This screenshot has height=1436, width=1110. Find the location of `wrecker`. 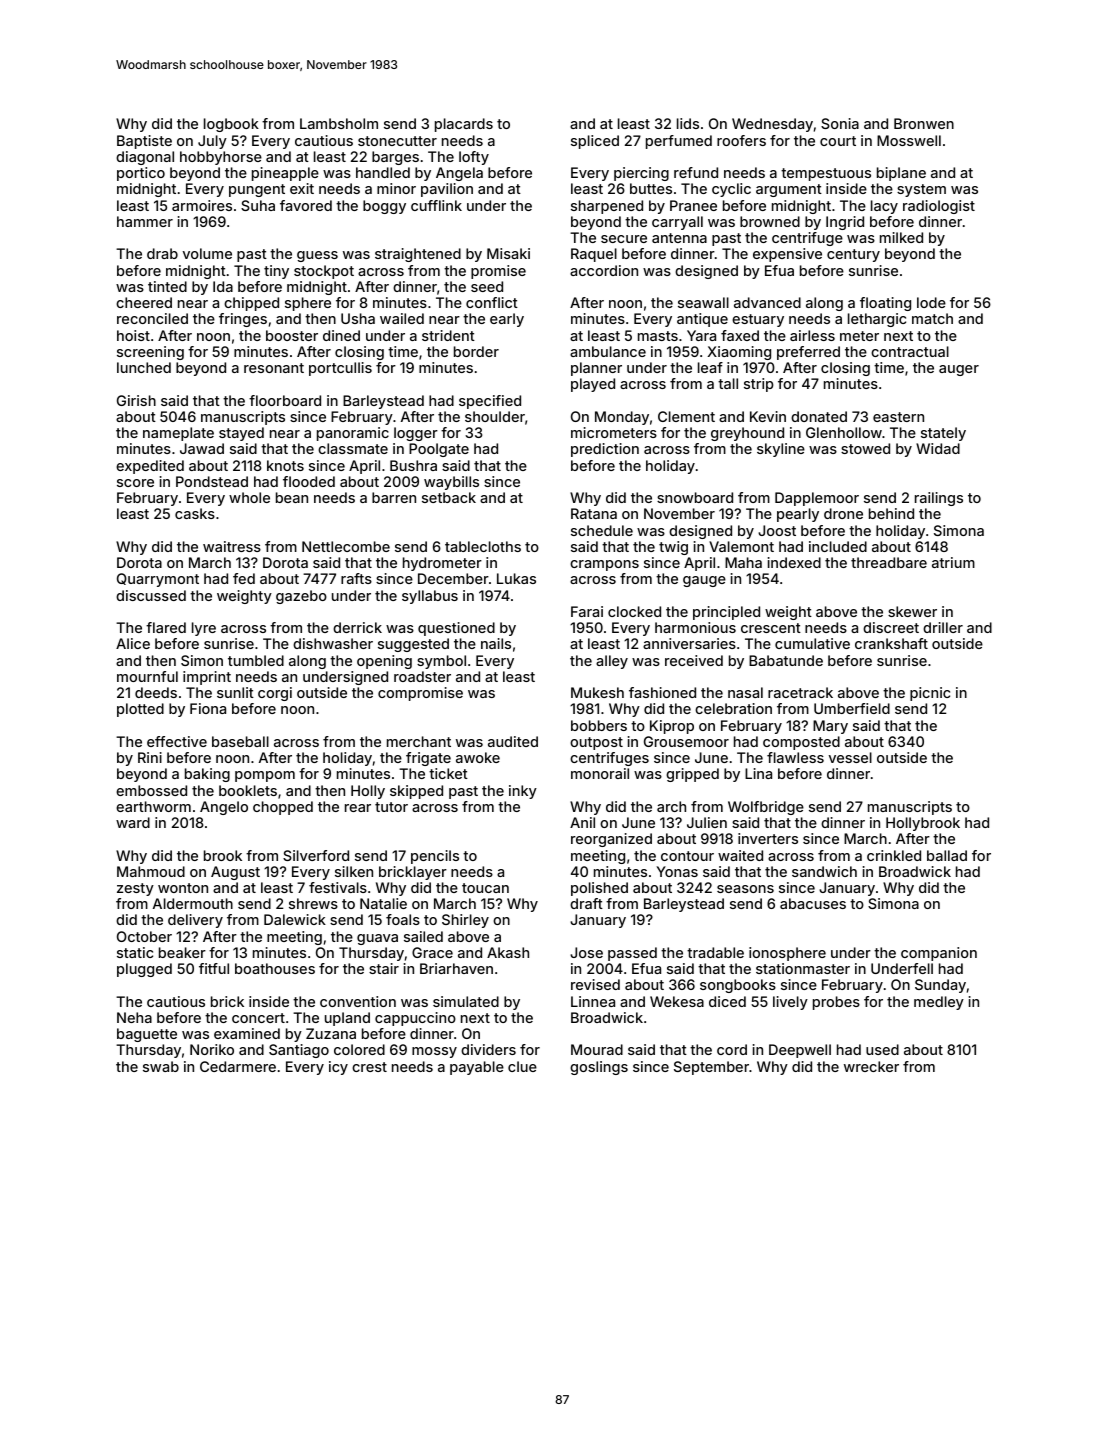

wrecker is located at coordinates (871, 1066).
